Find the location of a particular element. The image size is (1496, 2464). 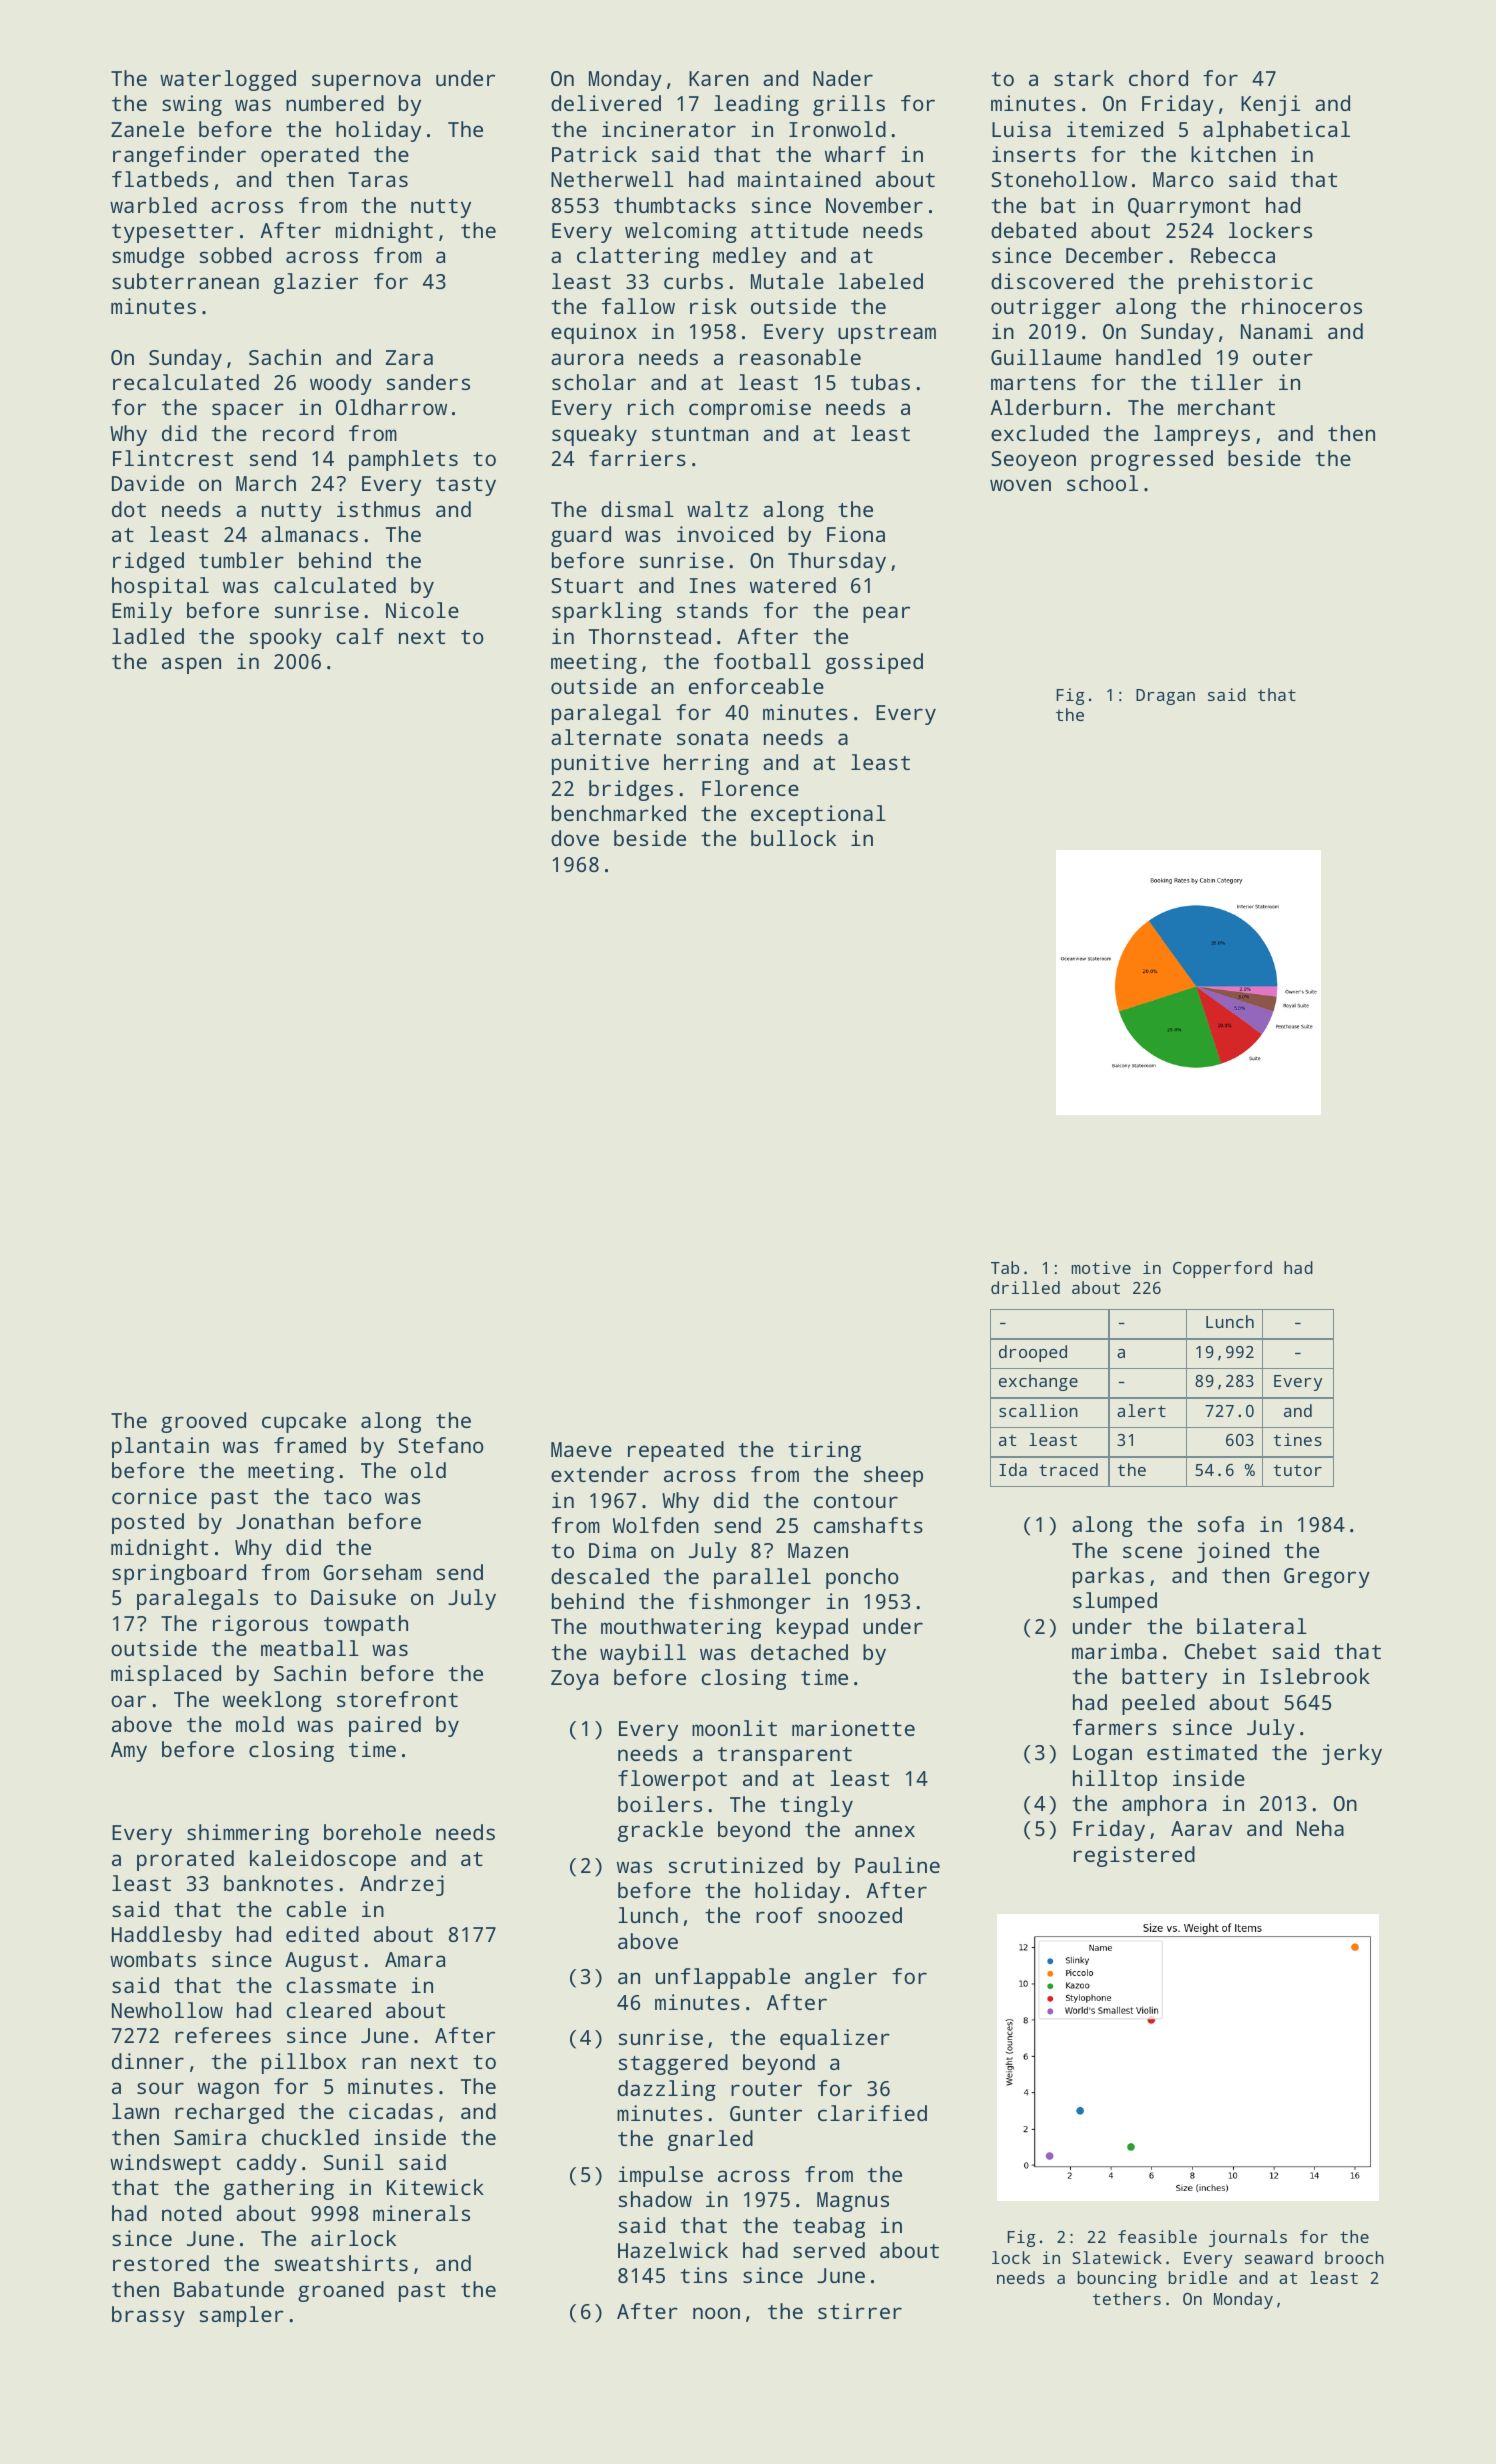

dove is located at coordinates (575, 838).
